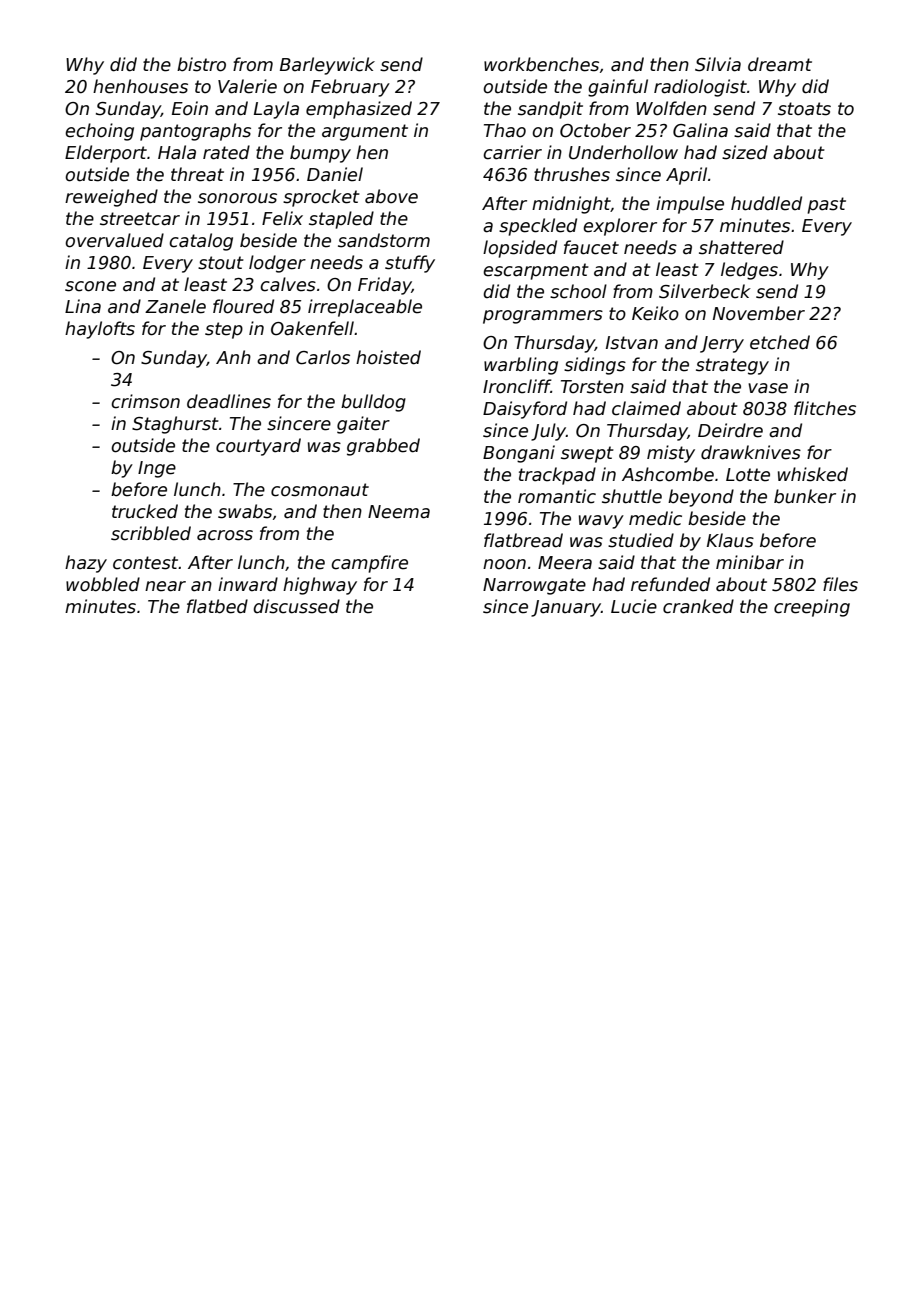  What do you see at coordinates (363, 425) in the image?
I see `gaiter` at bounding box center [363, 425].
